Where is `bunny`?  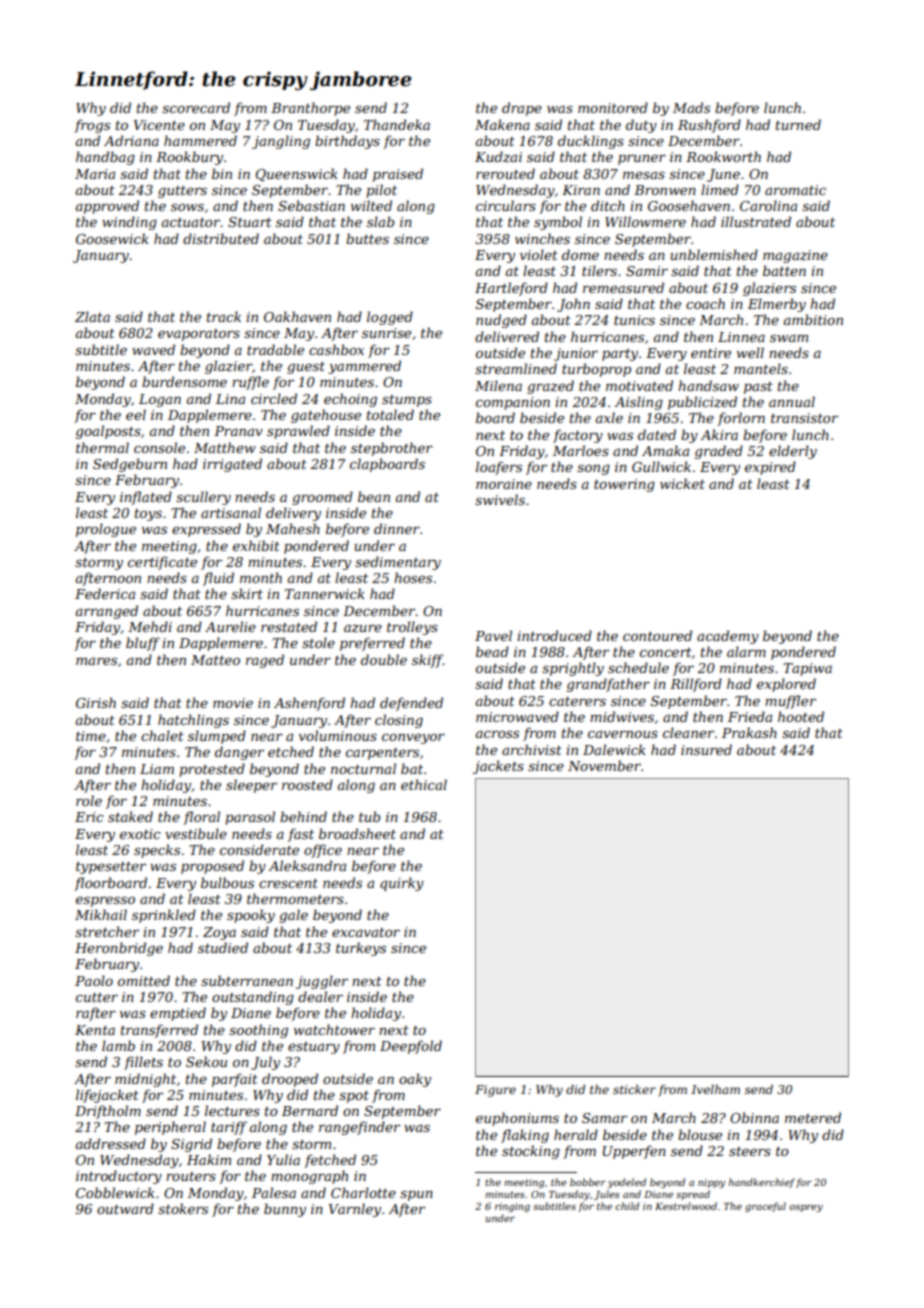 bunny is located at coordinates (285, 1210).
